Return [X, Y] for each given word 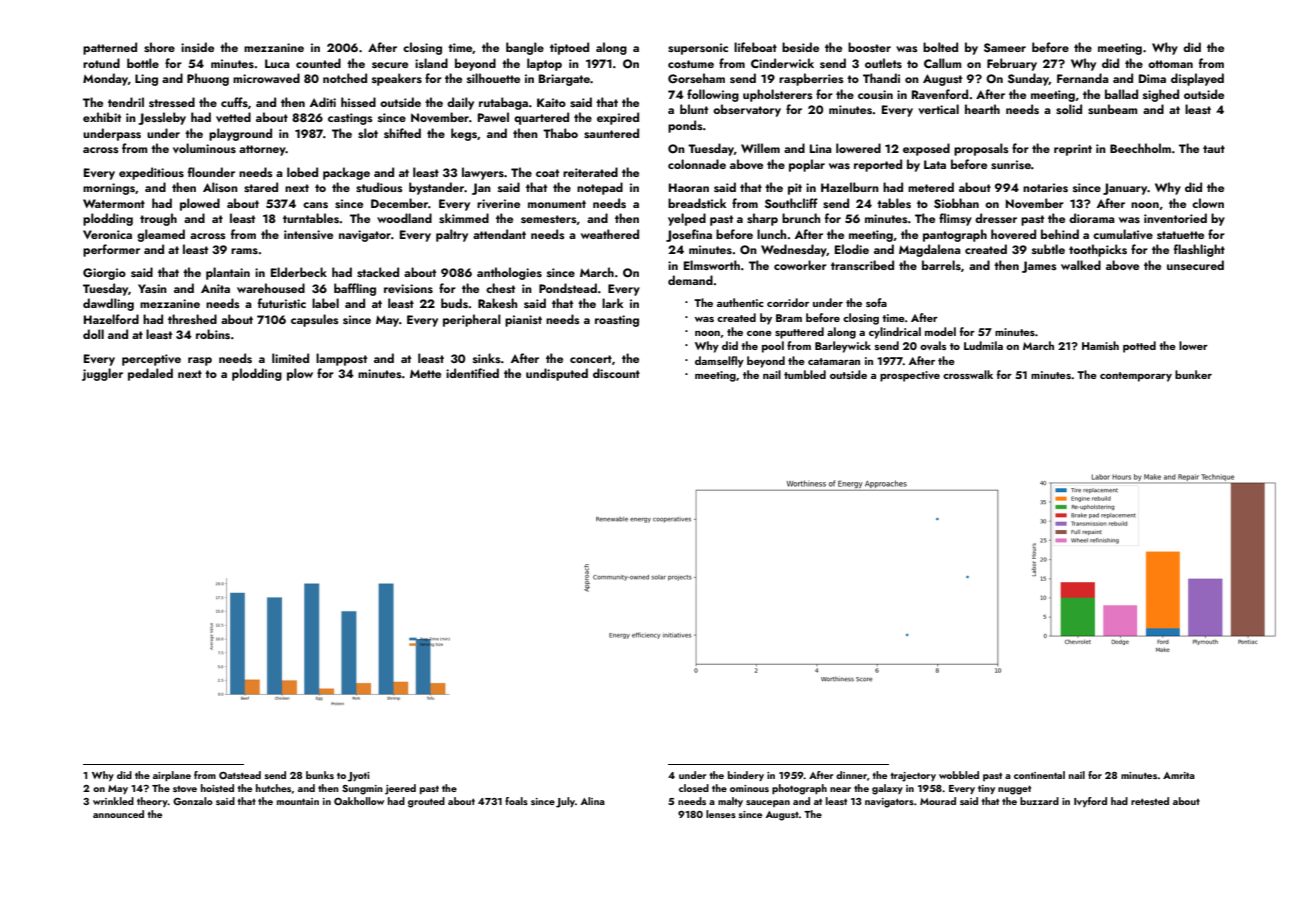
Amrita [1179, 775]
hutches [273, 788]
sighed [1161, 95]
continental [1039, 775]
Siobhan [956, 203]
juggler [102, 374]
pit [795, 189]
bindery [746, 776]
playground [240, 134]
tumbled [805, 374]
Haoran [689, 187]
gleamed [161, 235]
